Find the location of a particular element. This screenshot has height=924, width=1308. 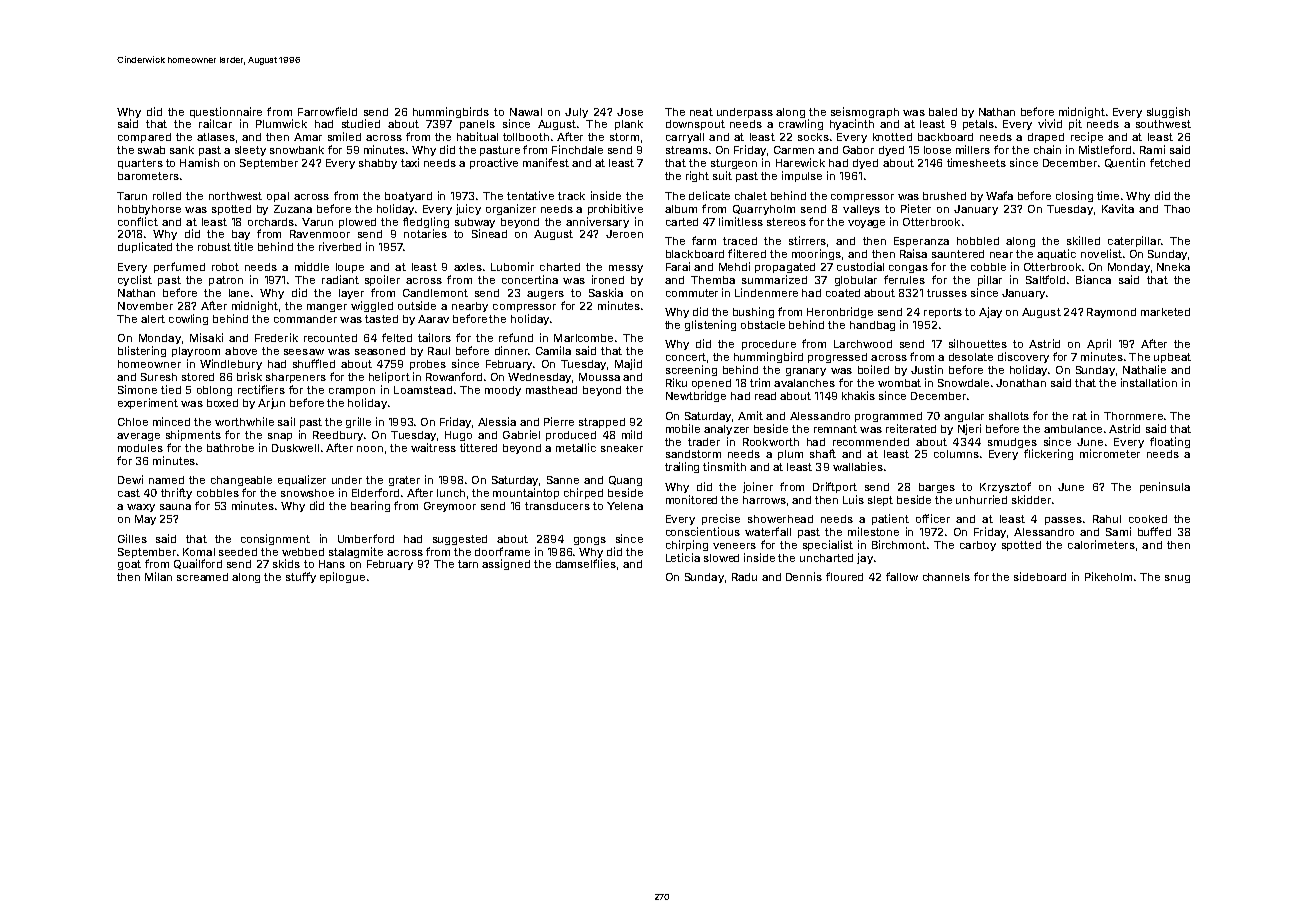

marketed is located at coordinates (1165, 312).
